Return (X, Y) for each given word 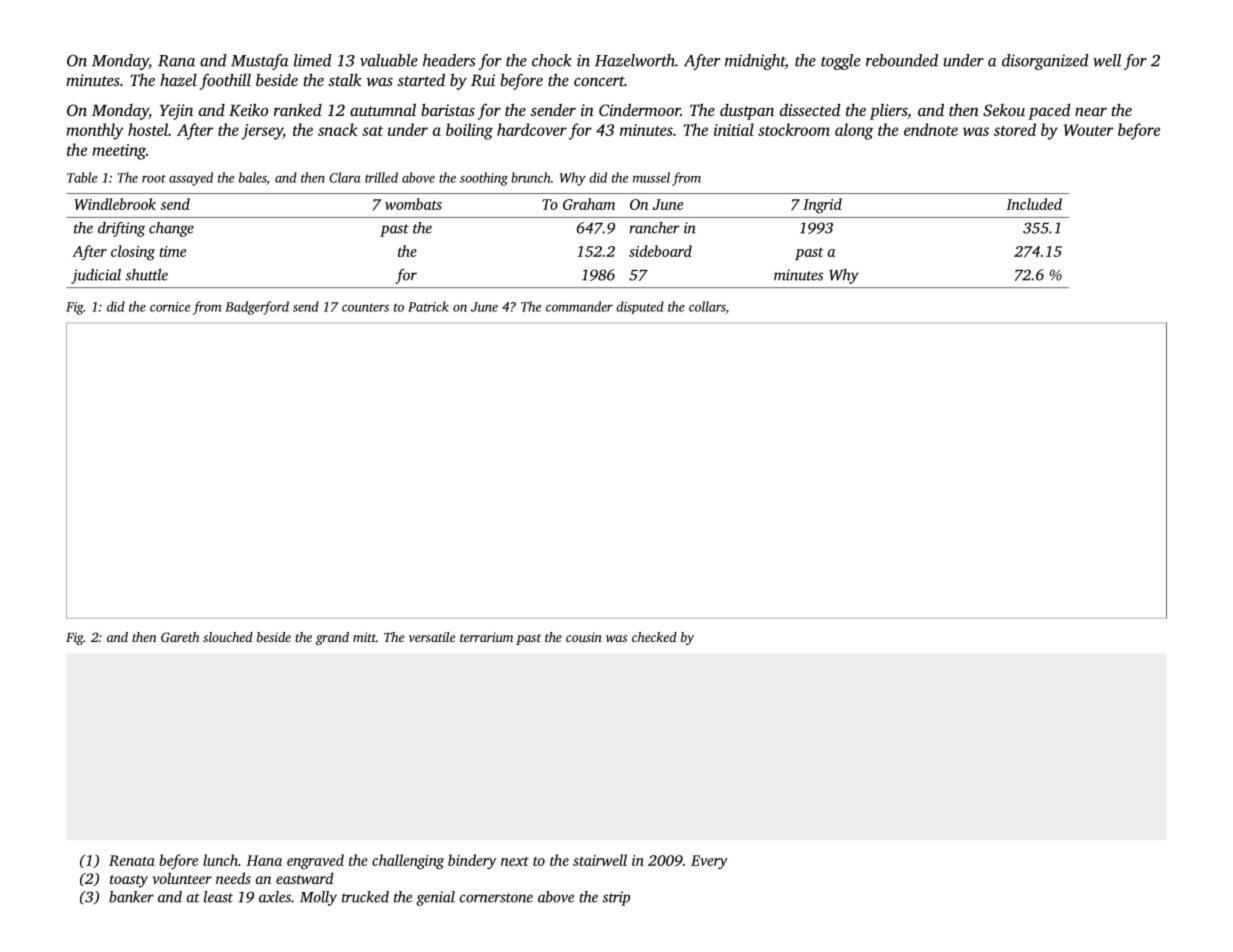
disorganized (1045, 62)
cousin (584, 637)
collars (707, 306)
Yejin (176, 112)
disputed (640, 307)
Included (1034, 204)
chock (552, 60)
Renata (132, 860)
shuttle (147, 275)
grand (332, 638)
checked (654, 637)
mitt (364, 637)
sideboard (660, 251)
